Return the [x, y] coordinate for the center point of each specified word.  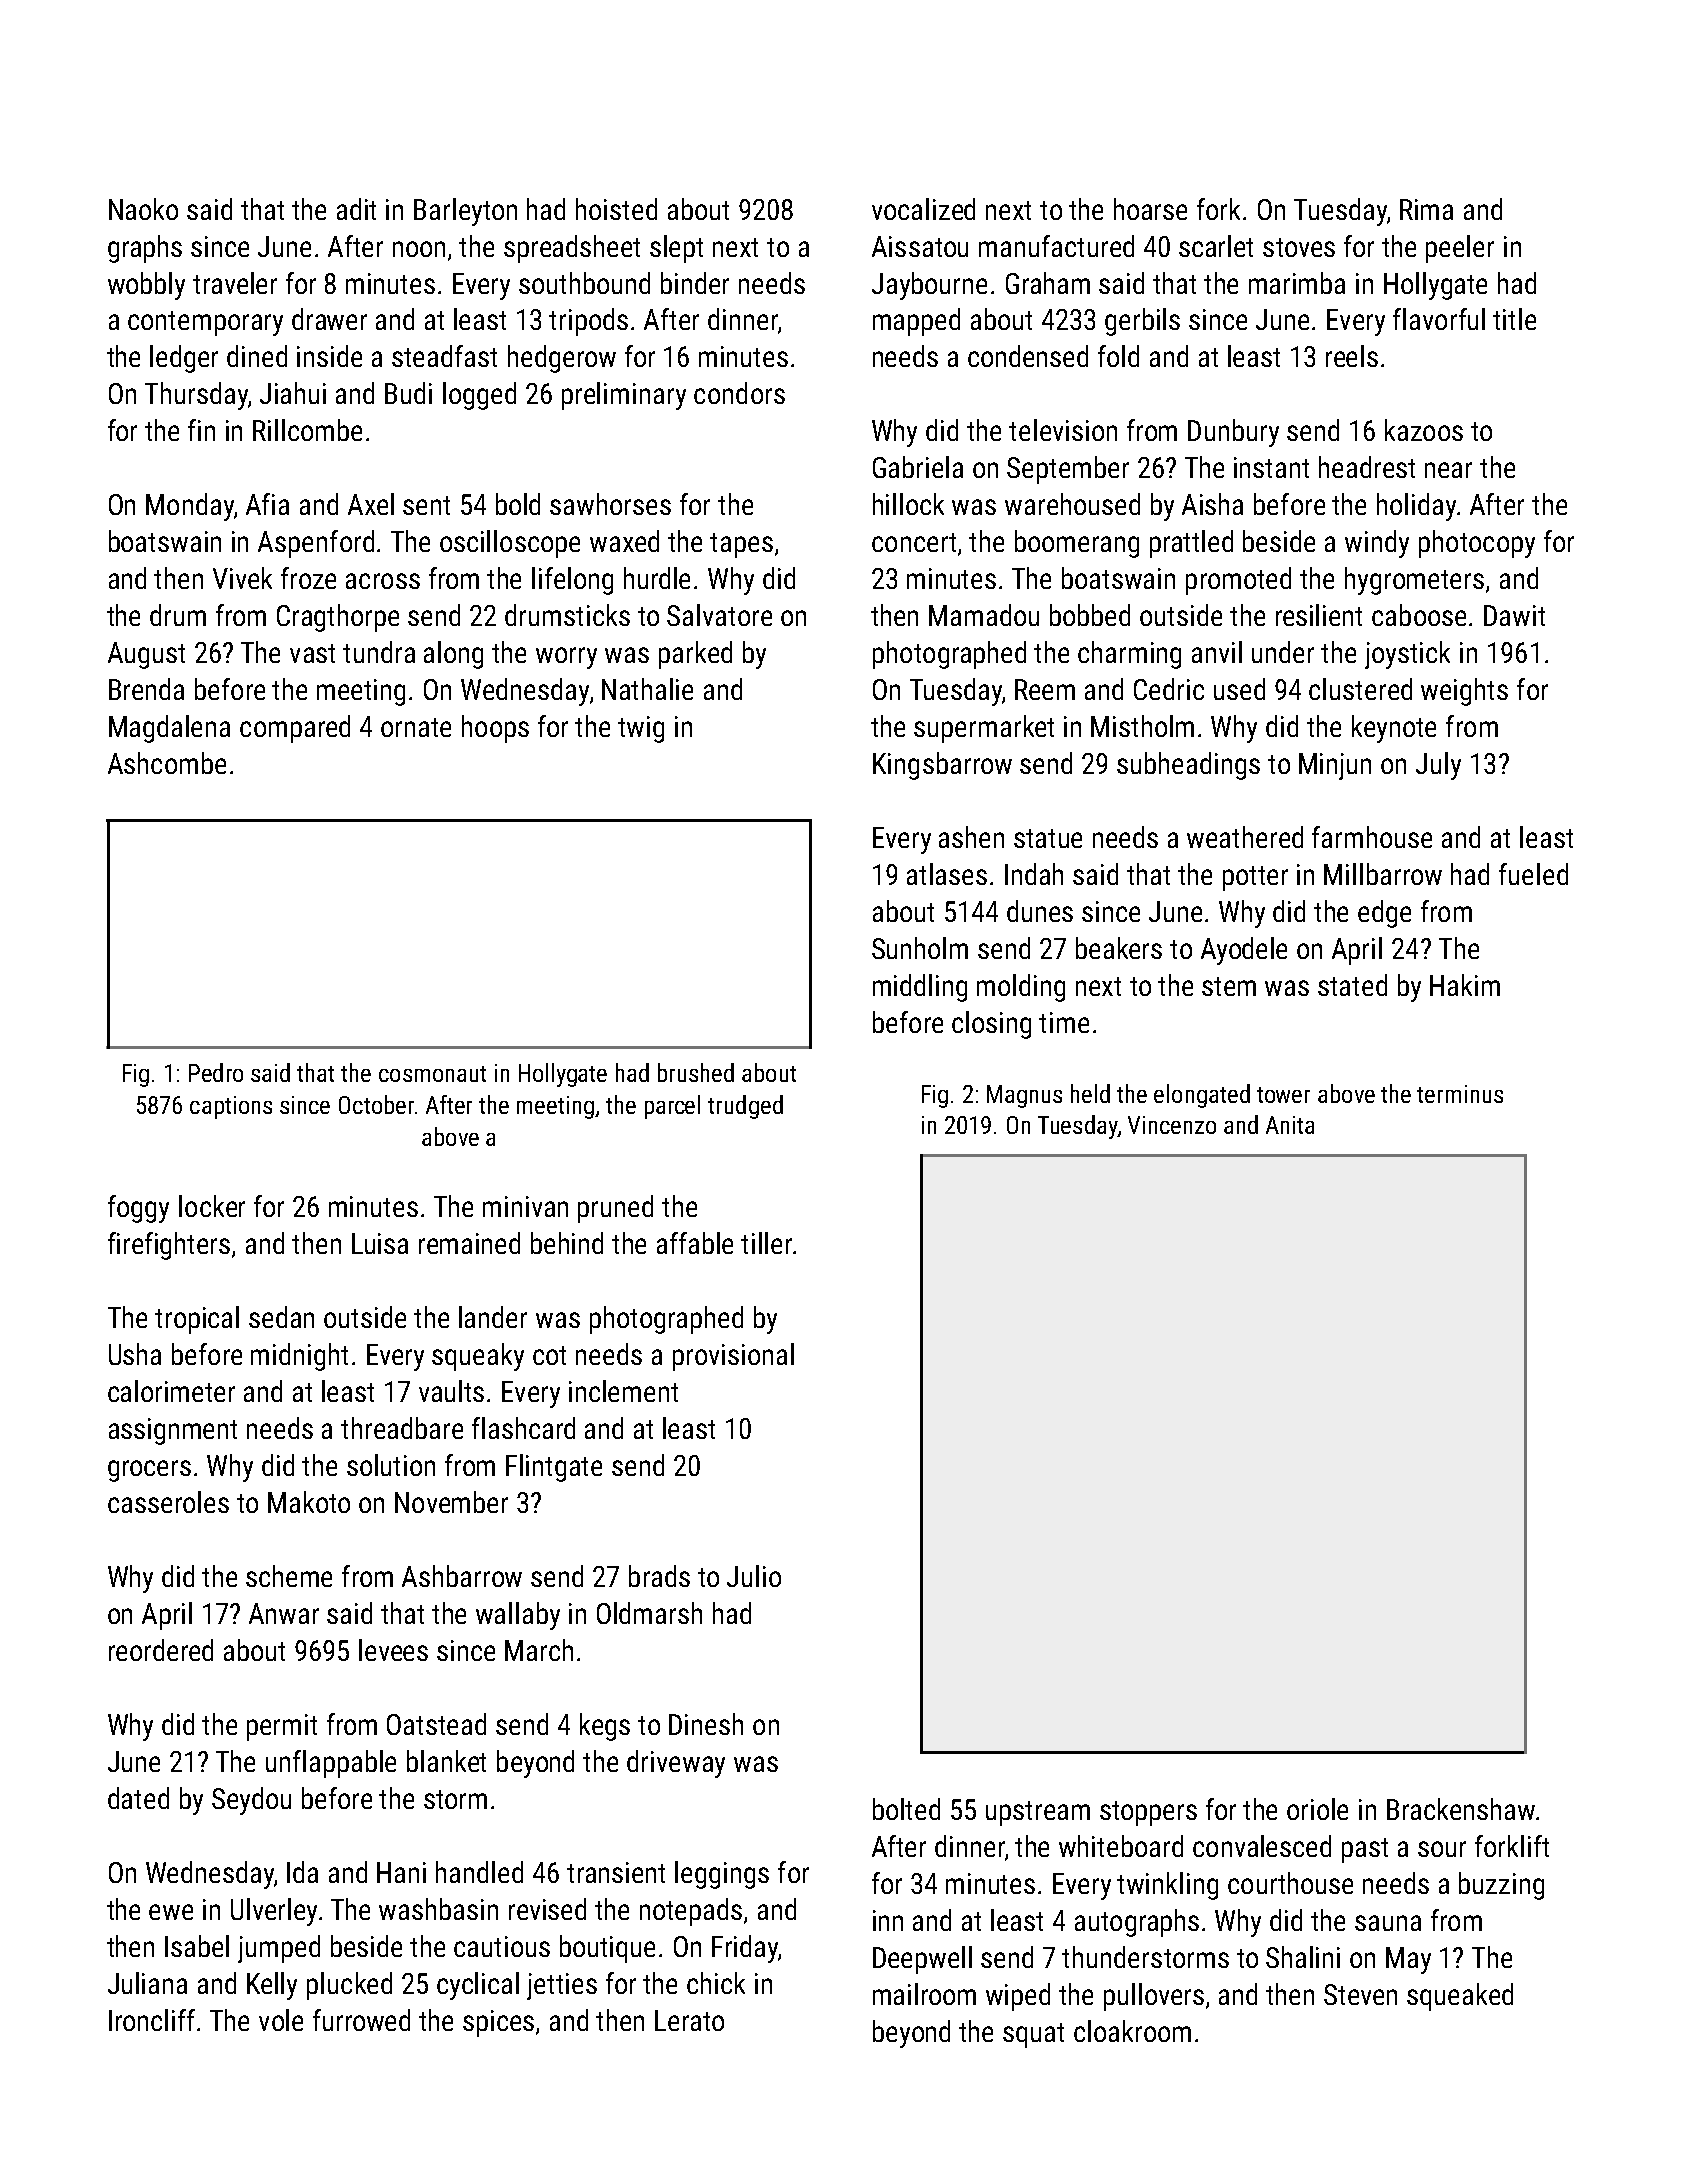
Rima [1426, 209]
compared [295, 729]
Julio [754, 1576]
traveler [235, 283]
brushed [696, 1072]
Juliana [147, 1983]
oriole [1317, 1809]
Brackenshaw [1461, 1809]
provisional [733, 1357]
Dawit [1514, 615]
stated [1352, 985]
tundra [379, 652]
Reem [1045, 689]
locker [212, 1206]
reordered [161, 1650]
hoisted [616, 209]
